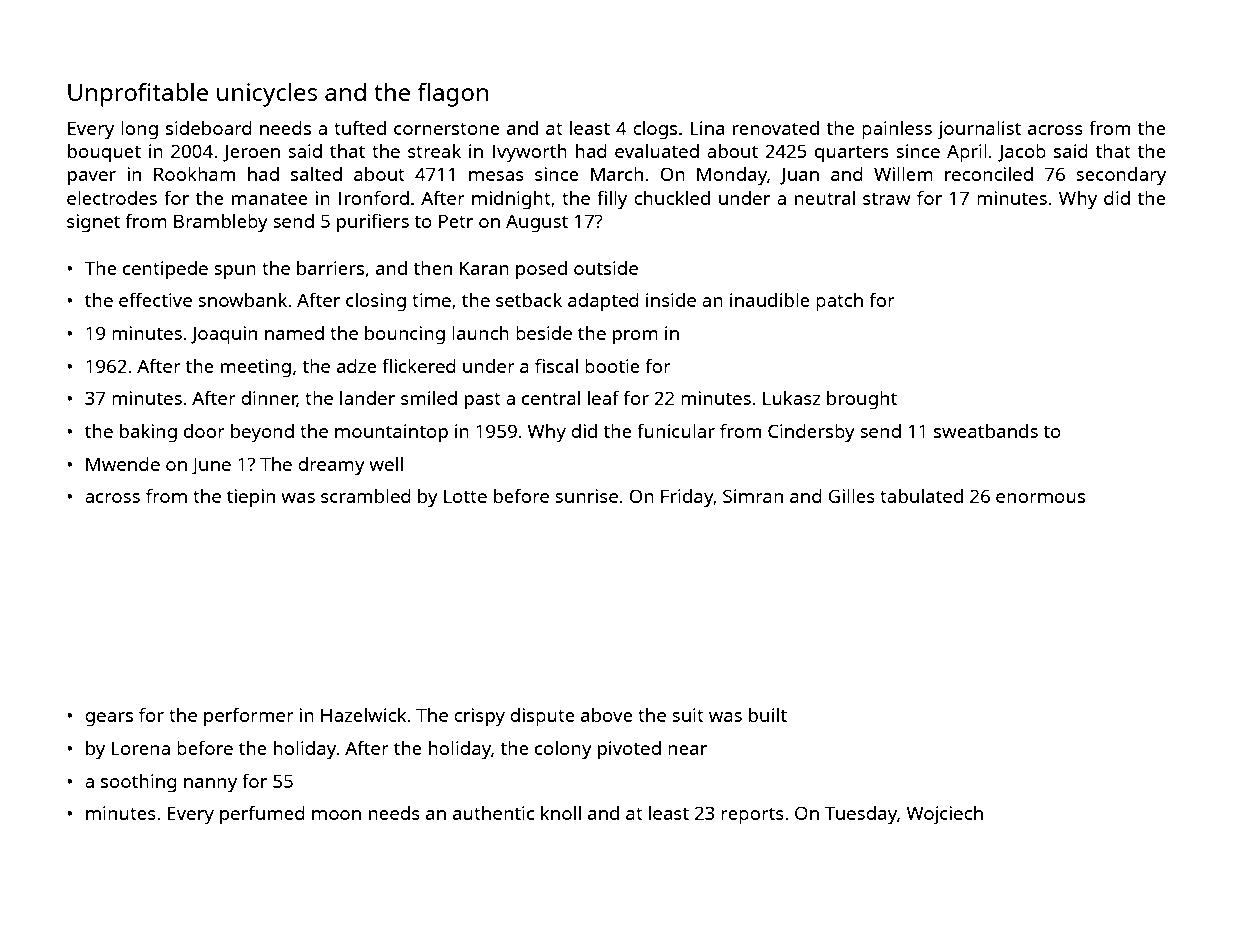 The image size is (1233, 952). I want to click on Unprofitable, so click(138, 94).
